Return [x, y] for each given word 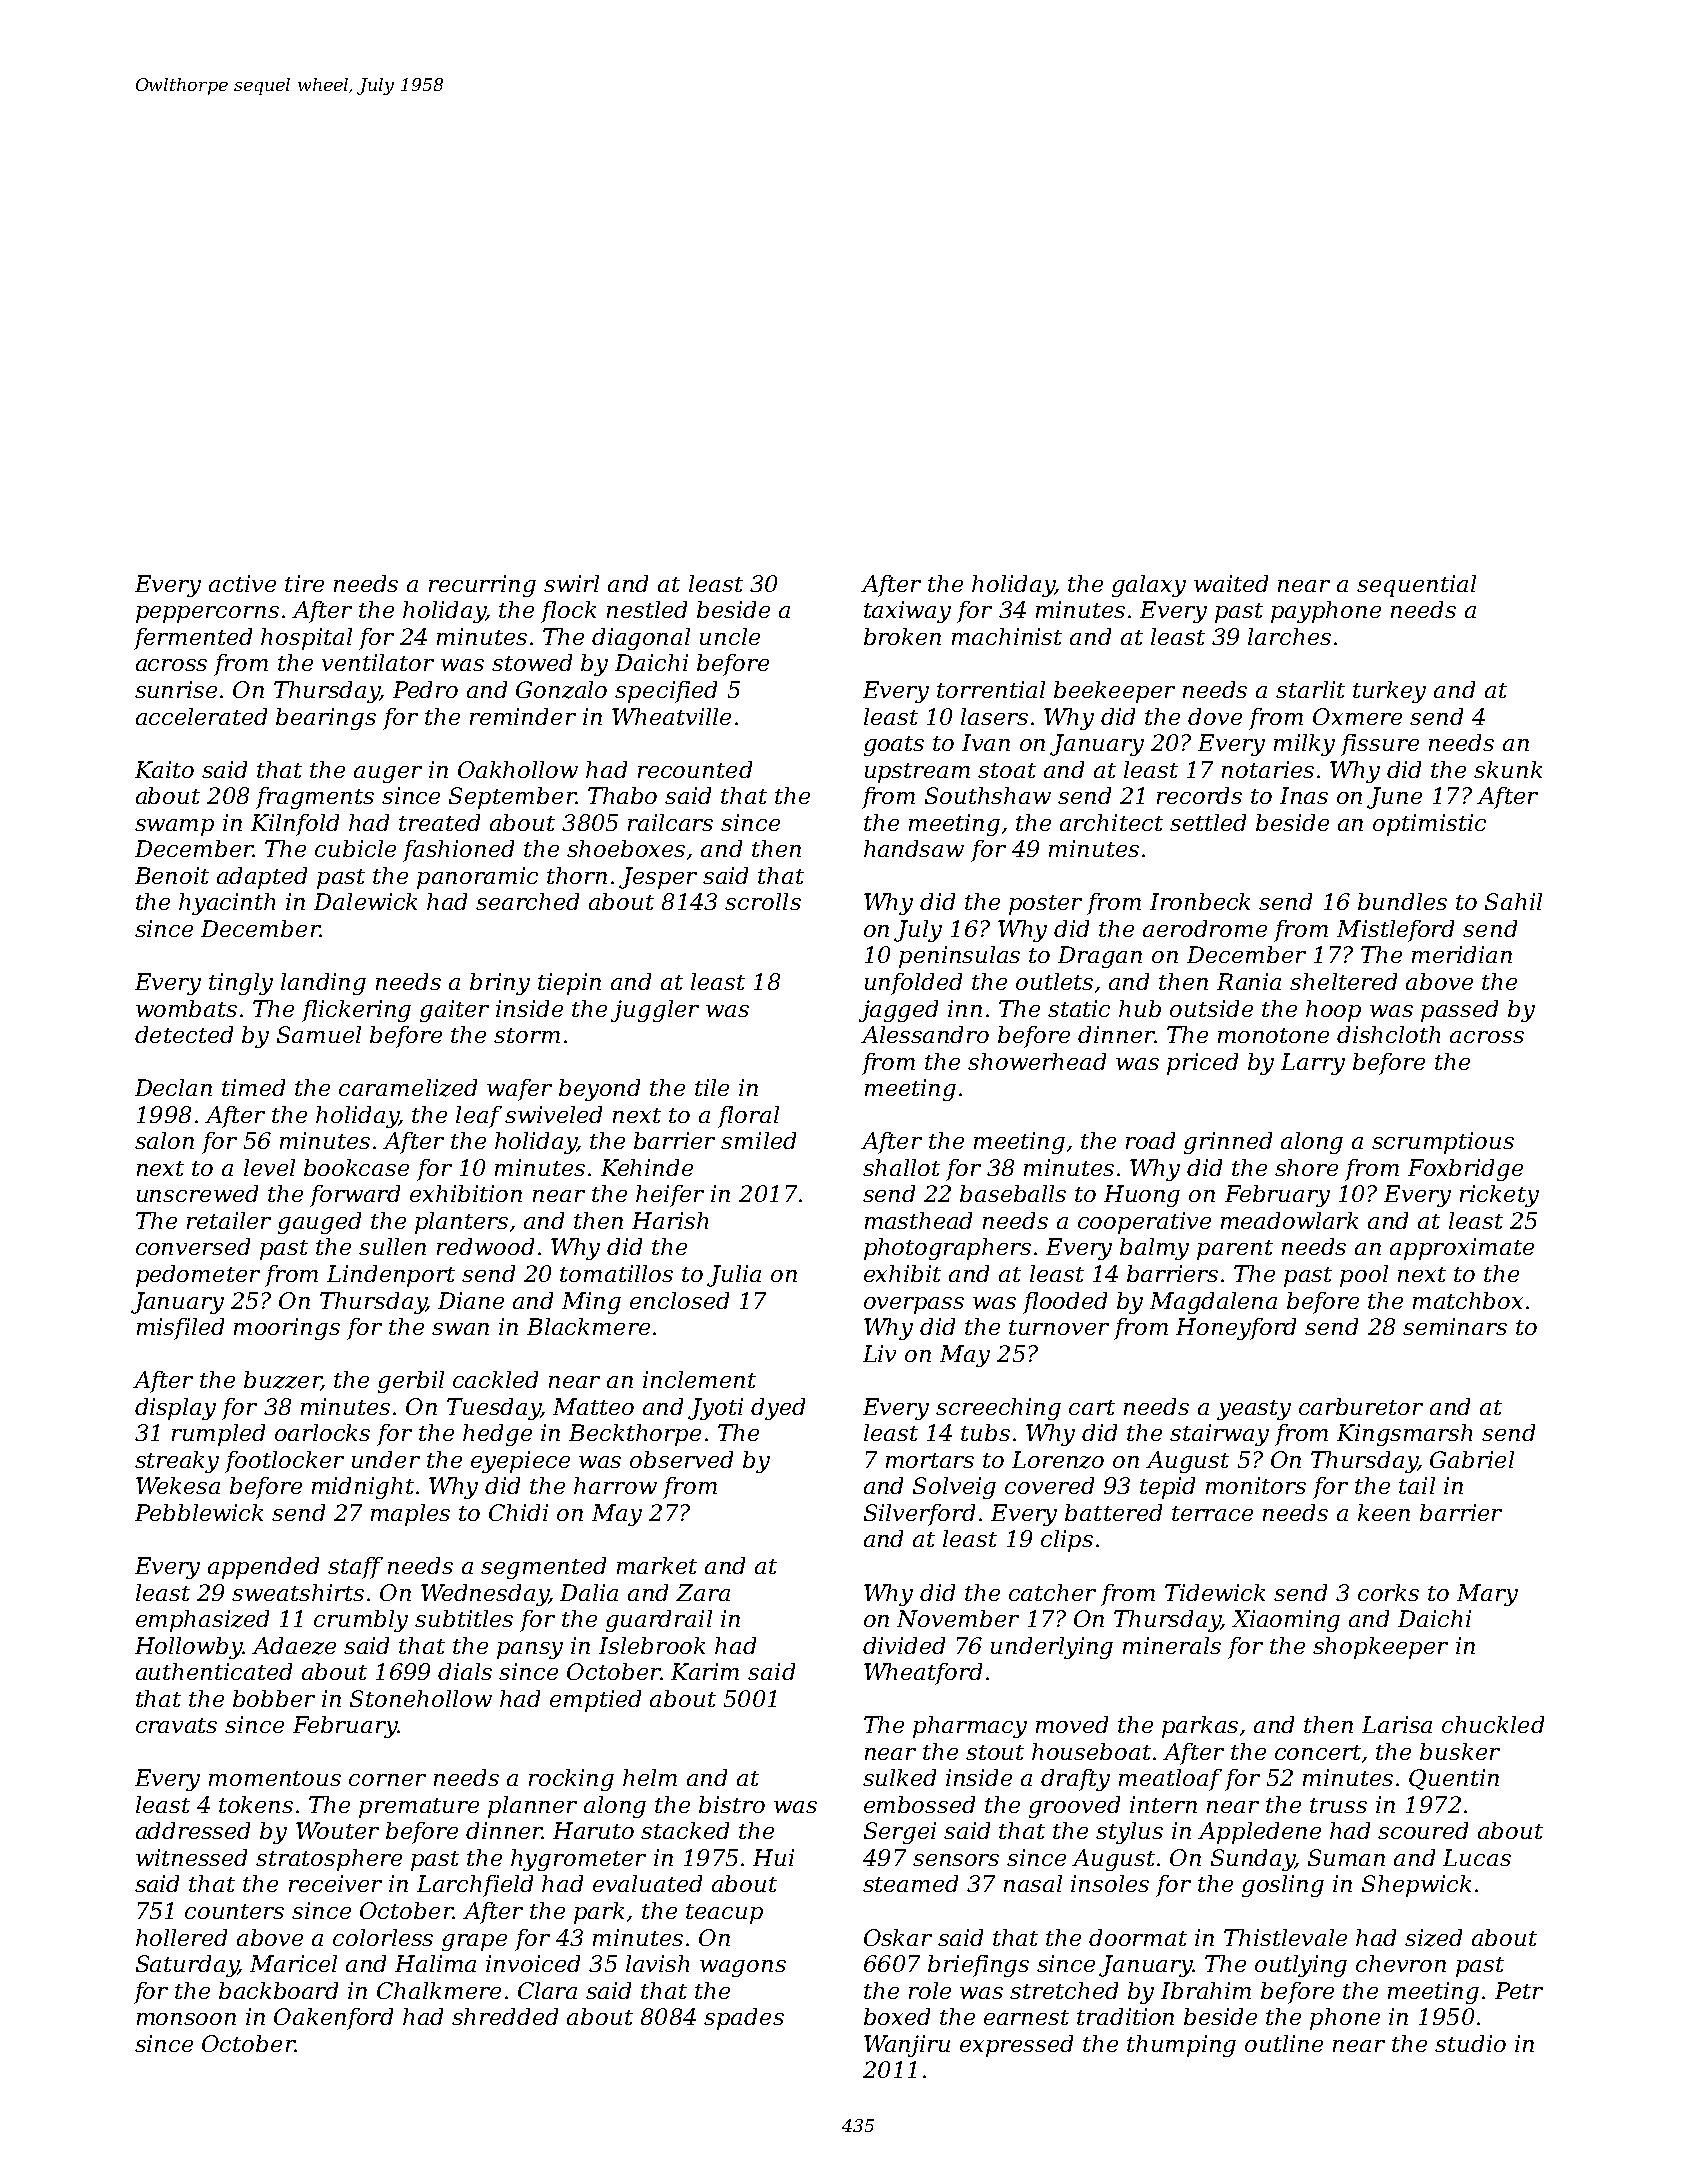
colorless [383, 1937]
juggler [655, 1011]
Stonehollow [421, 1698]
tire [304, 583]
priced [1202, 1064]
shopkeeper [1380, 1648]
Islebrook [652, 1645]
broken [902, 636]
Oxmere [1357, 716]
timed [253, 1087]
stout [995, 1752]
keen [1384, 1512]
